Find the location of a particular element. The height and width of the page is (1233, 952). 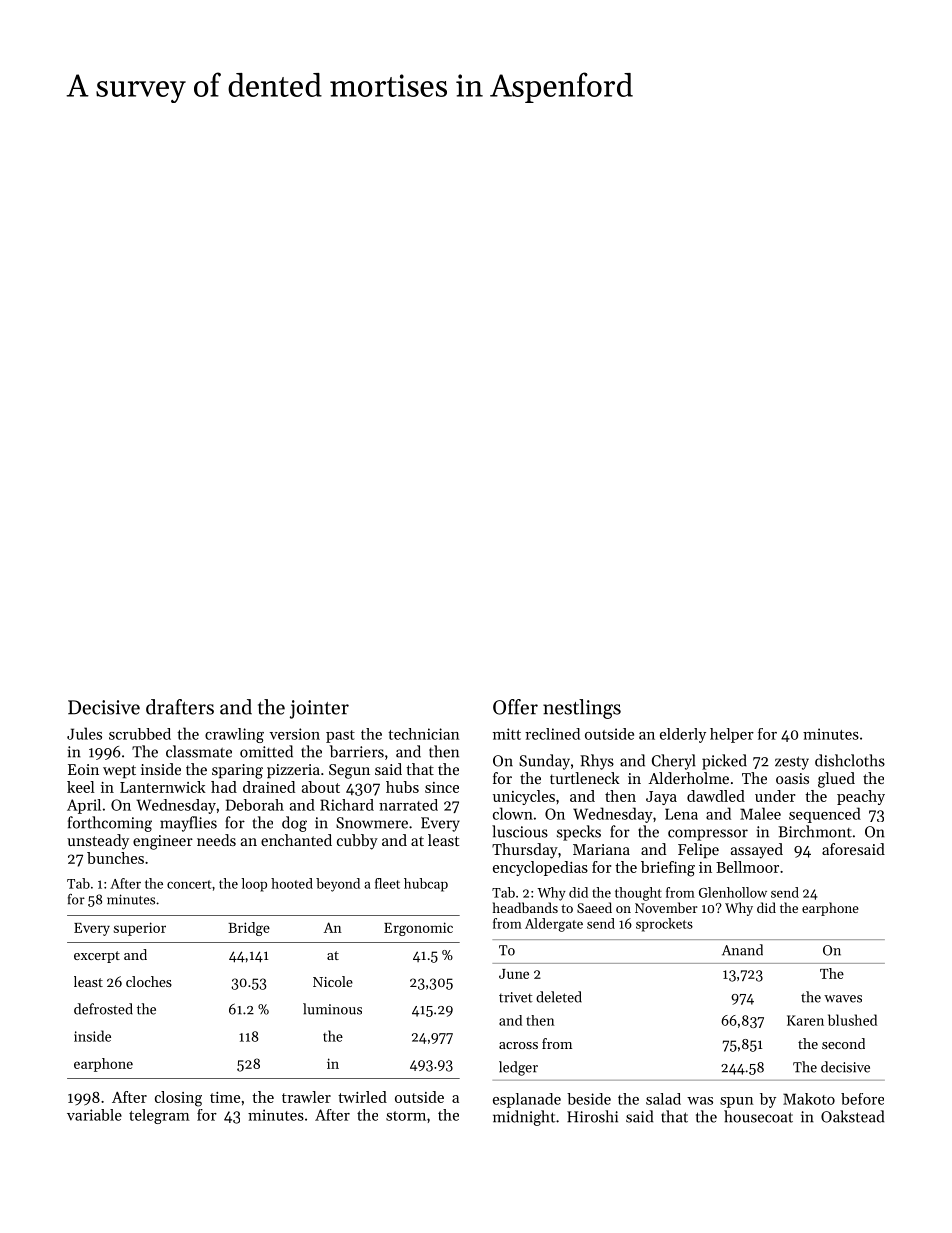

Ergonomic is located at coordinates (418, 929).
